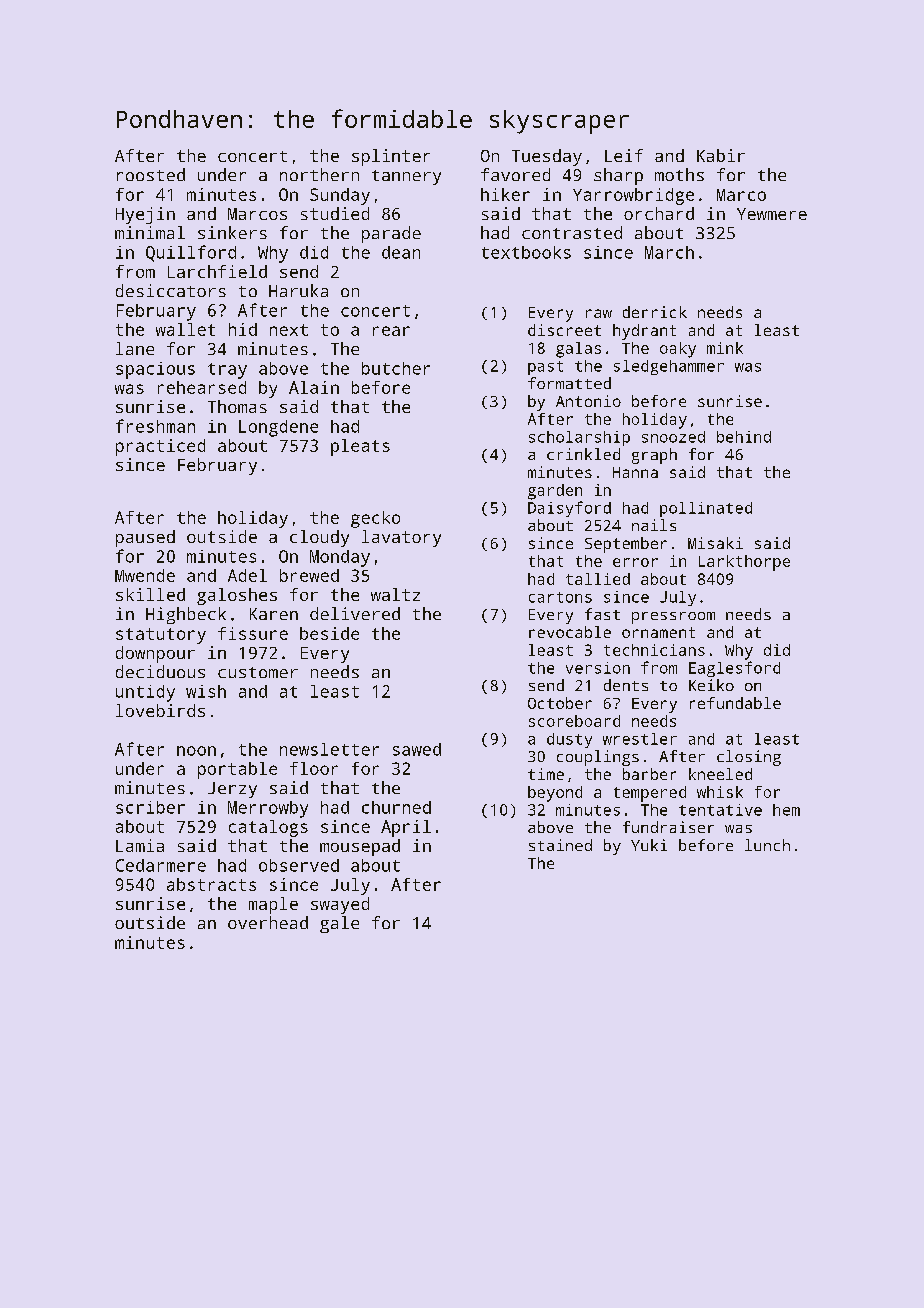 This page has height=1308, width=924. Describe the element at coordinates (185, 329) in the page. I see `wallet` at that location.
